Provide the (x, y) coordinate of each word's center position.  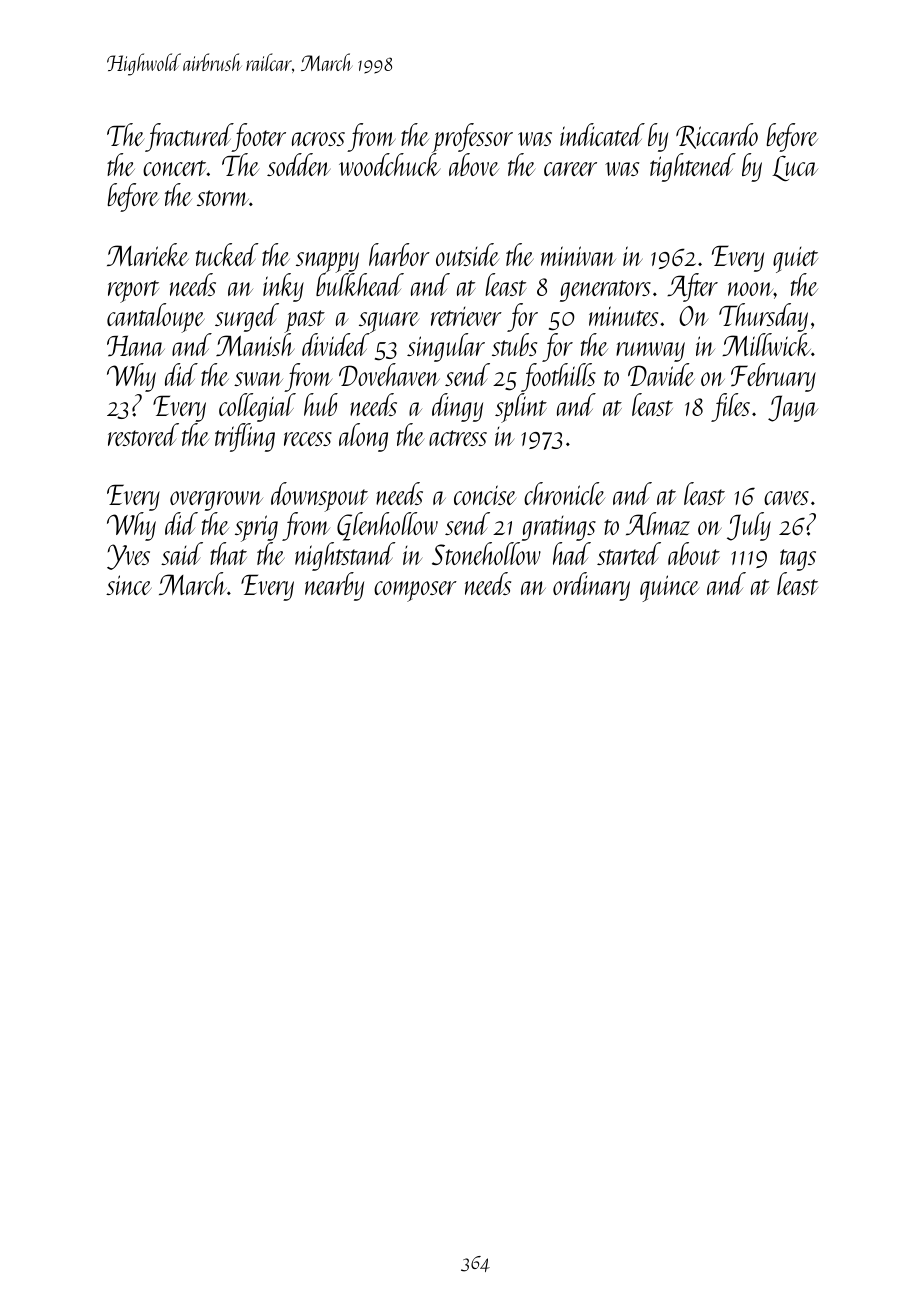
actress (458, 438)
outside (468, 254)
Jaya (793, 408)
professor (472, 138)
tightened (693, 167)
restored (143, 434)
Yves (128, 557)
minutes (623, 316)
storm (223, 198)
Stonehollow (486, 553)
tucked (227, 254)
